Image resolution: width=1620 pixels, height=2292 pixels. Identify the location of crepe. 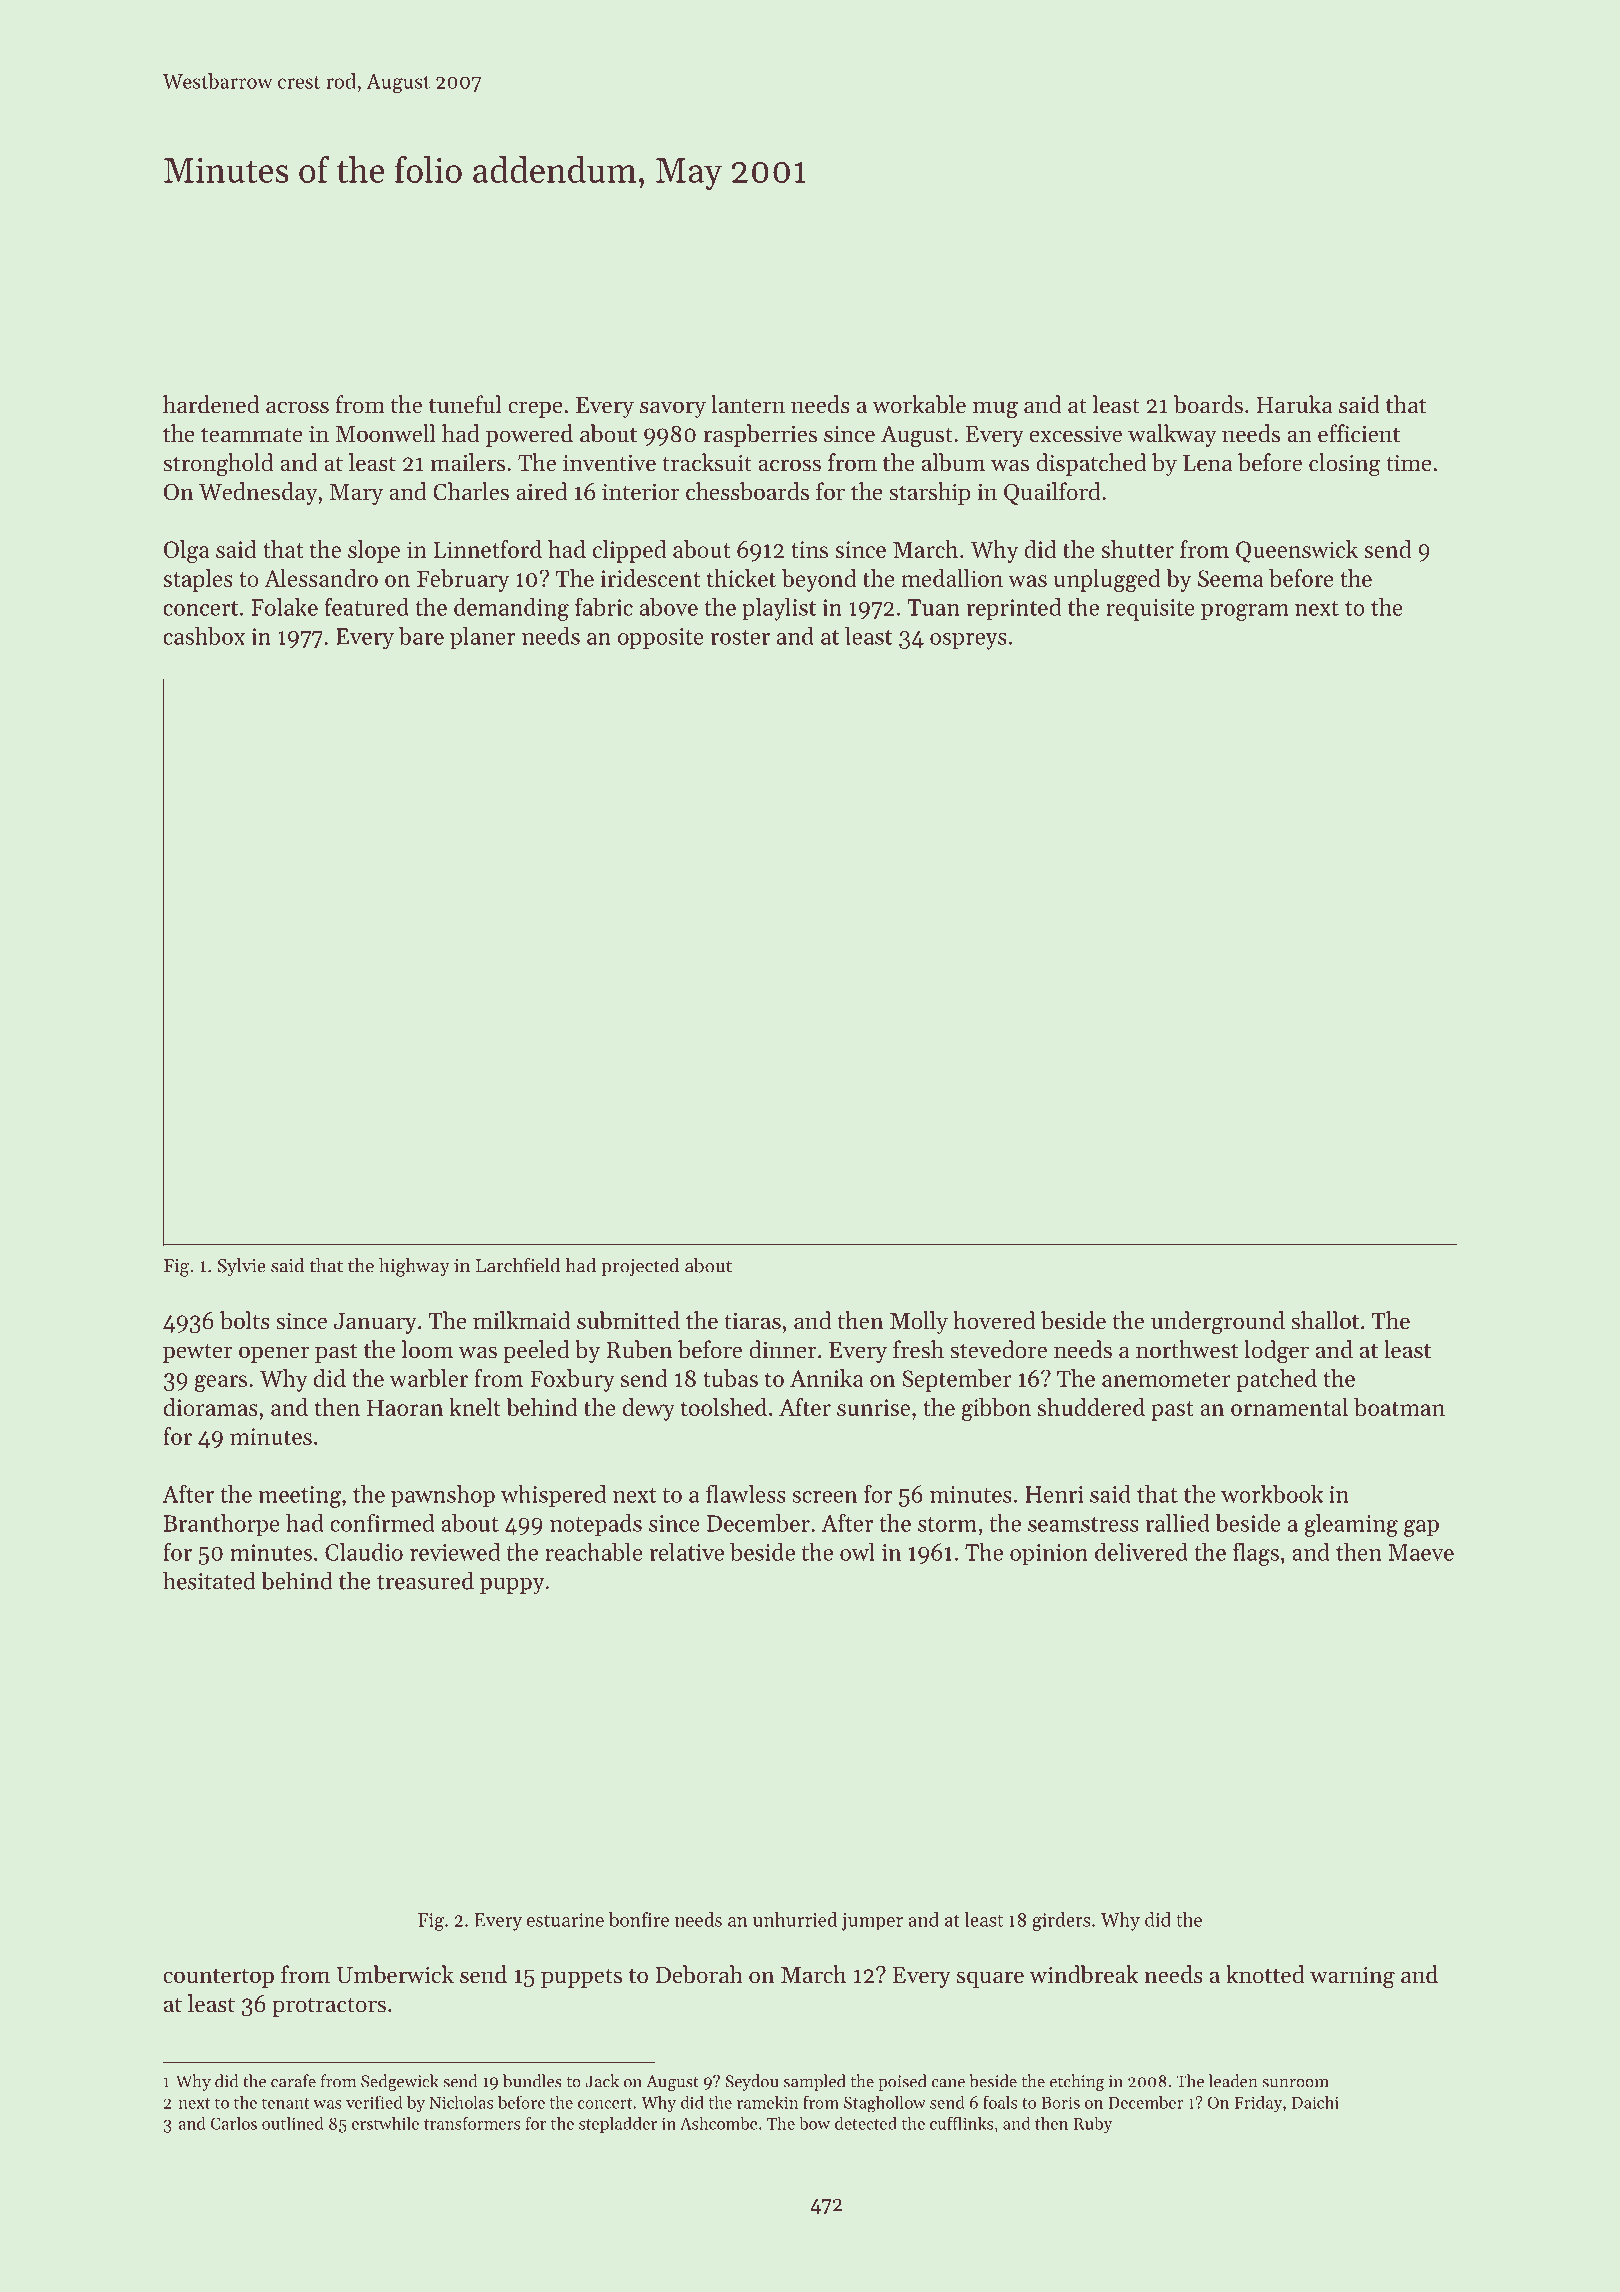
(535, 409).
